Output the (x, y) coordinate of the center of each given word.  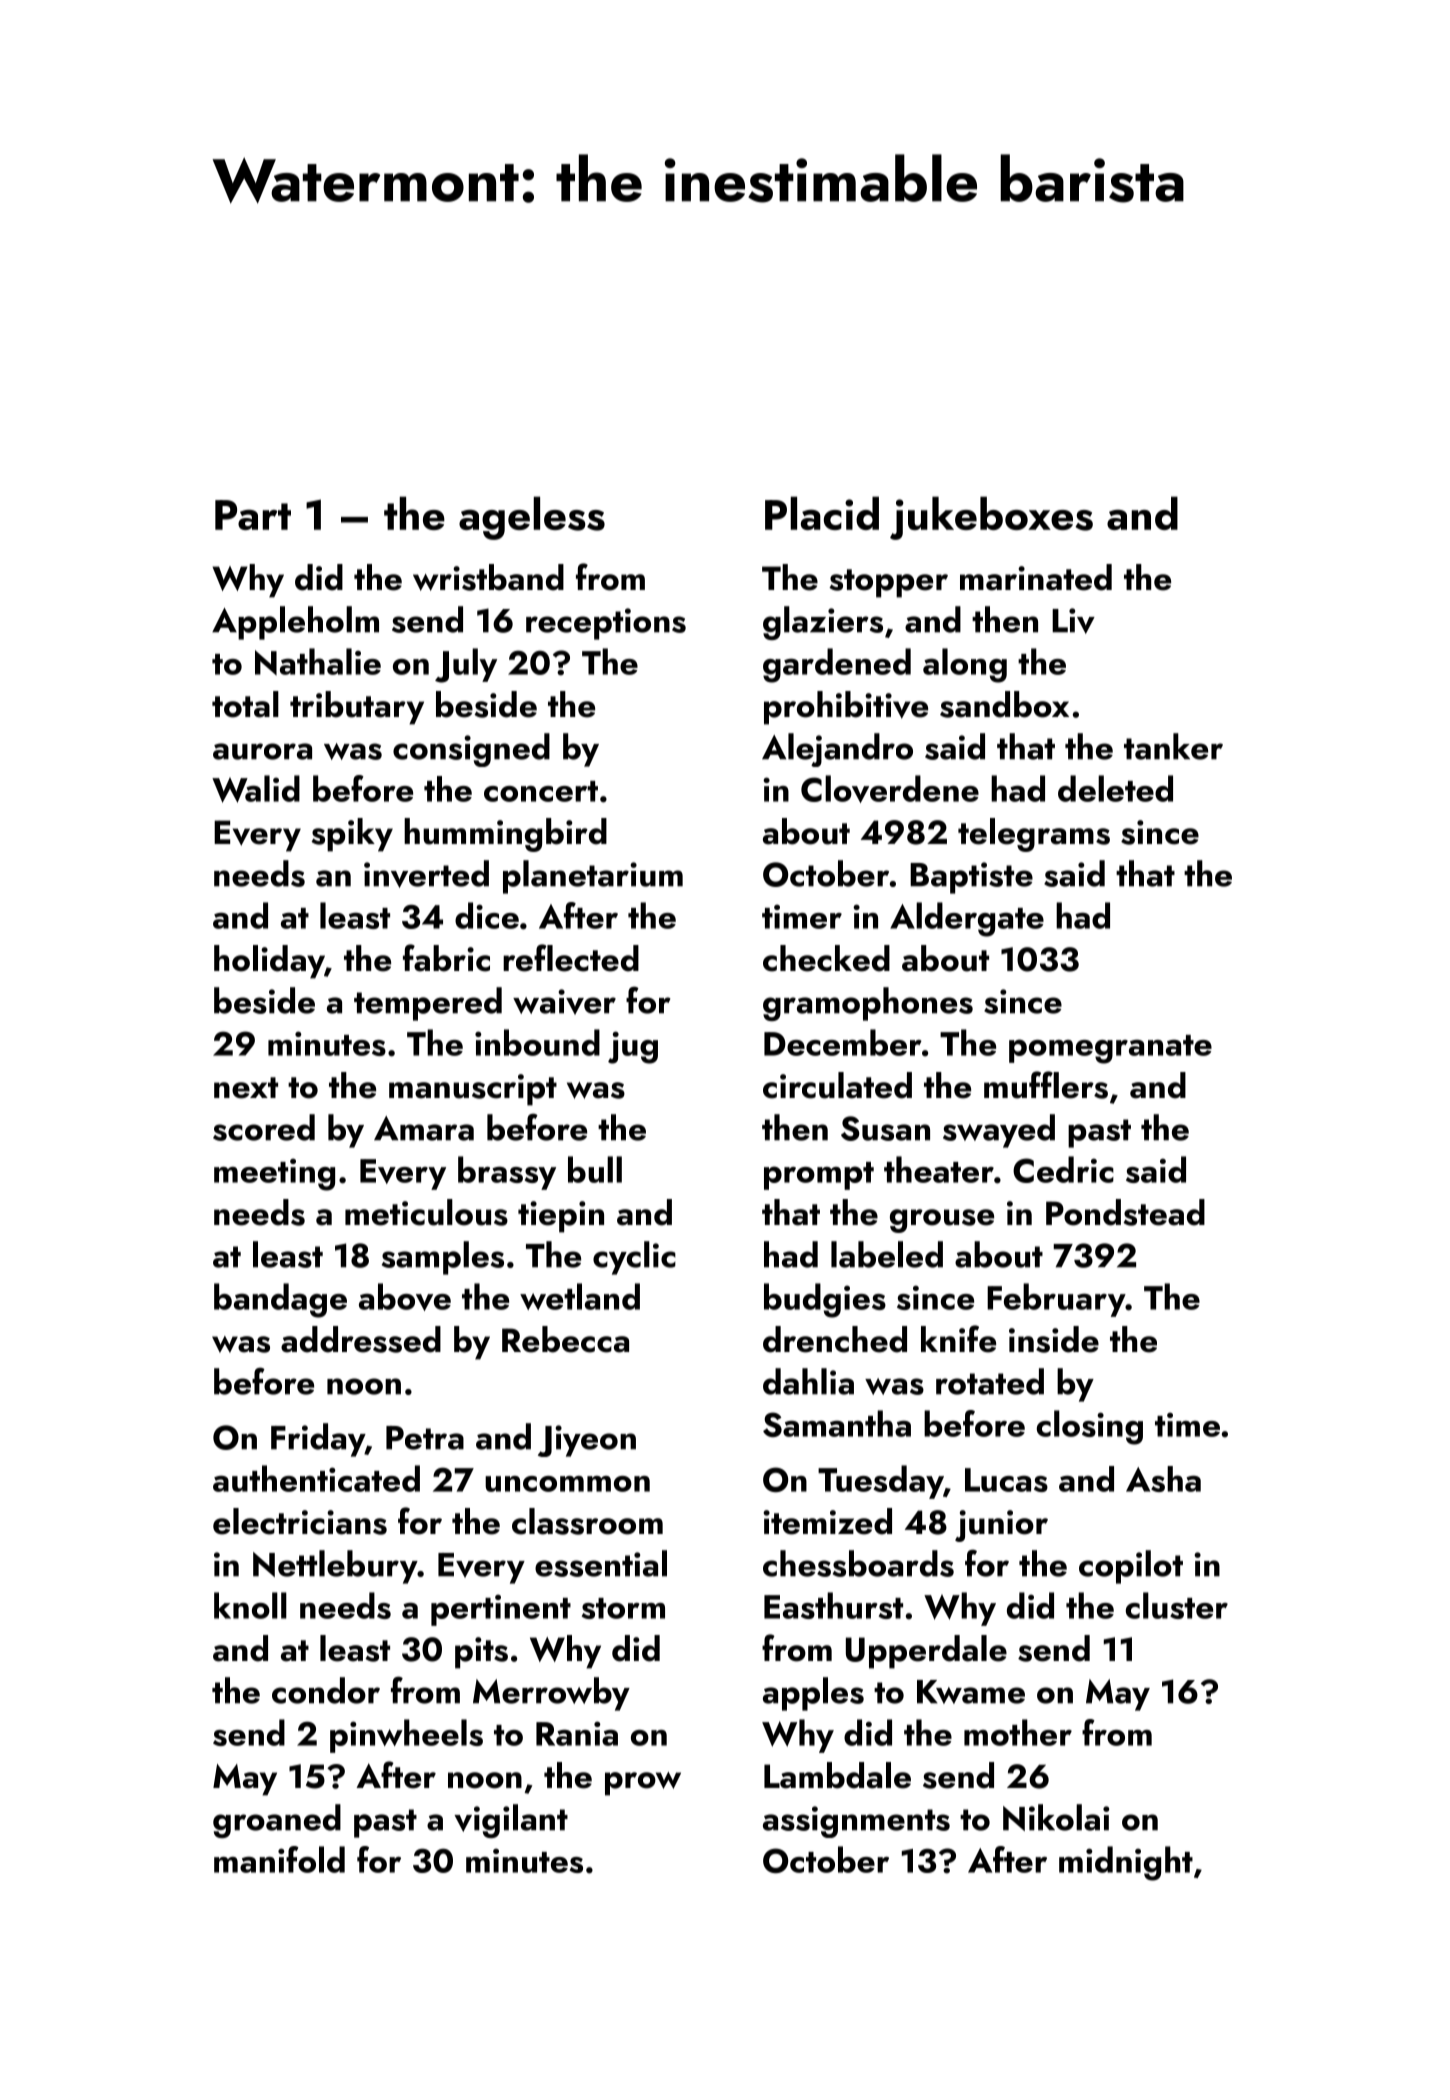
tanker (1173, 746)
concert (541, 791)
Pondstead (1125, 1212)
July (466, 665)
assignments (856, 1822)
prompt (819, 1176)
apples (813, 1694)
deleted (1115, 788)
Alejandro (837, 750)
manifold (279, 1859)
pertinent (501, 1610)
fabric (446, 958)
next (246, 1088)
